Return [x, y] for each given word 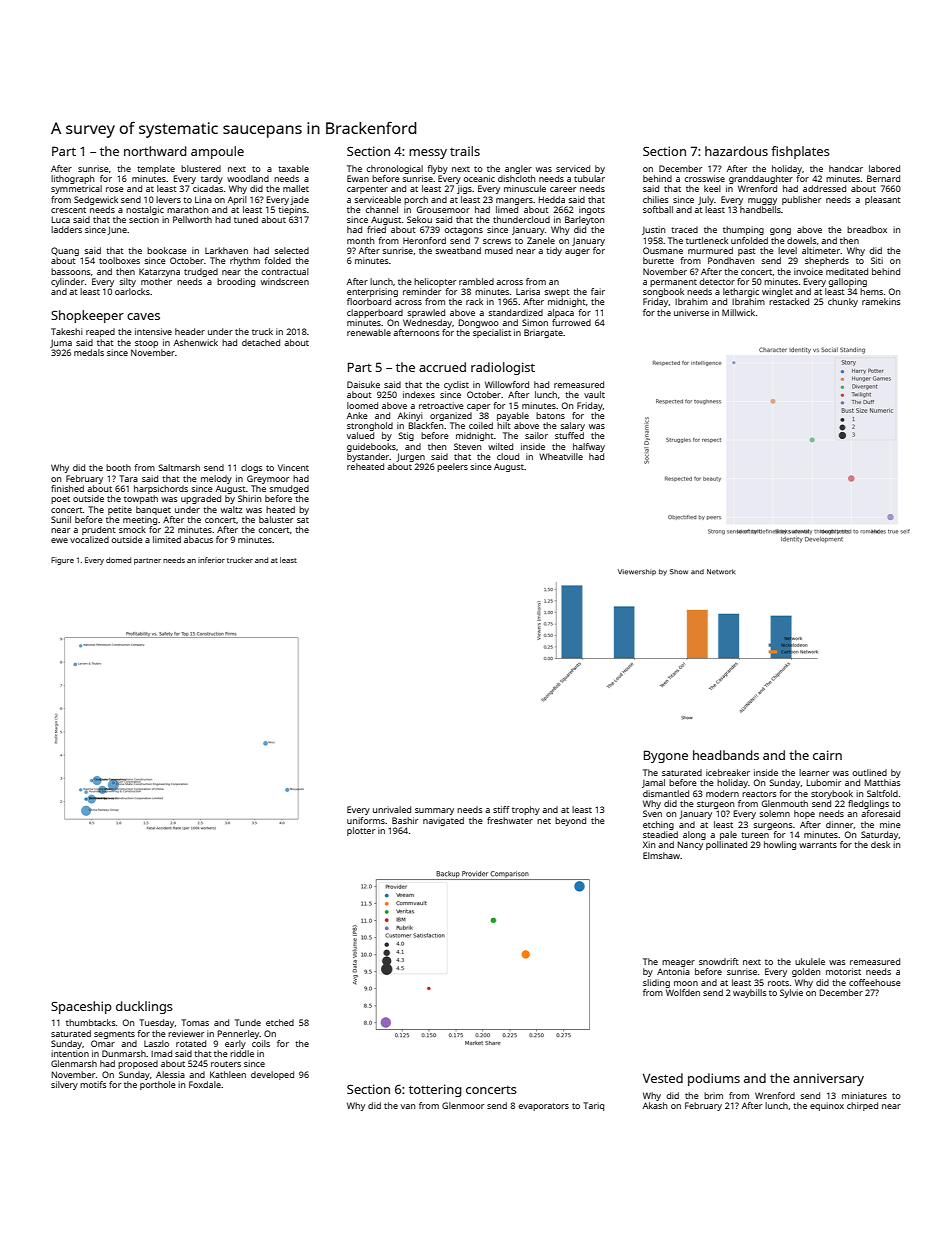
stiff [501, 809]
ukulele [810, 961]
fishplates [800, 152]
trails [465, 151]
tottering [435, 1090]
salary [572, 426]
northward [155, 151]
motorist [843, 971]
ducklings [144, 1007]
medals [89, 352]
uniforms [366, 820]
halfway [589, 447]
